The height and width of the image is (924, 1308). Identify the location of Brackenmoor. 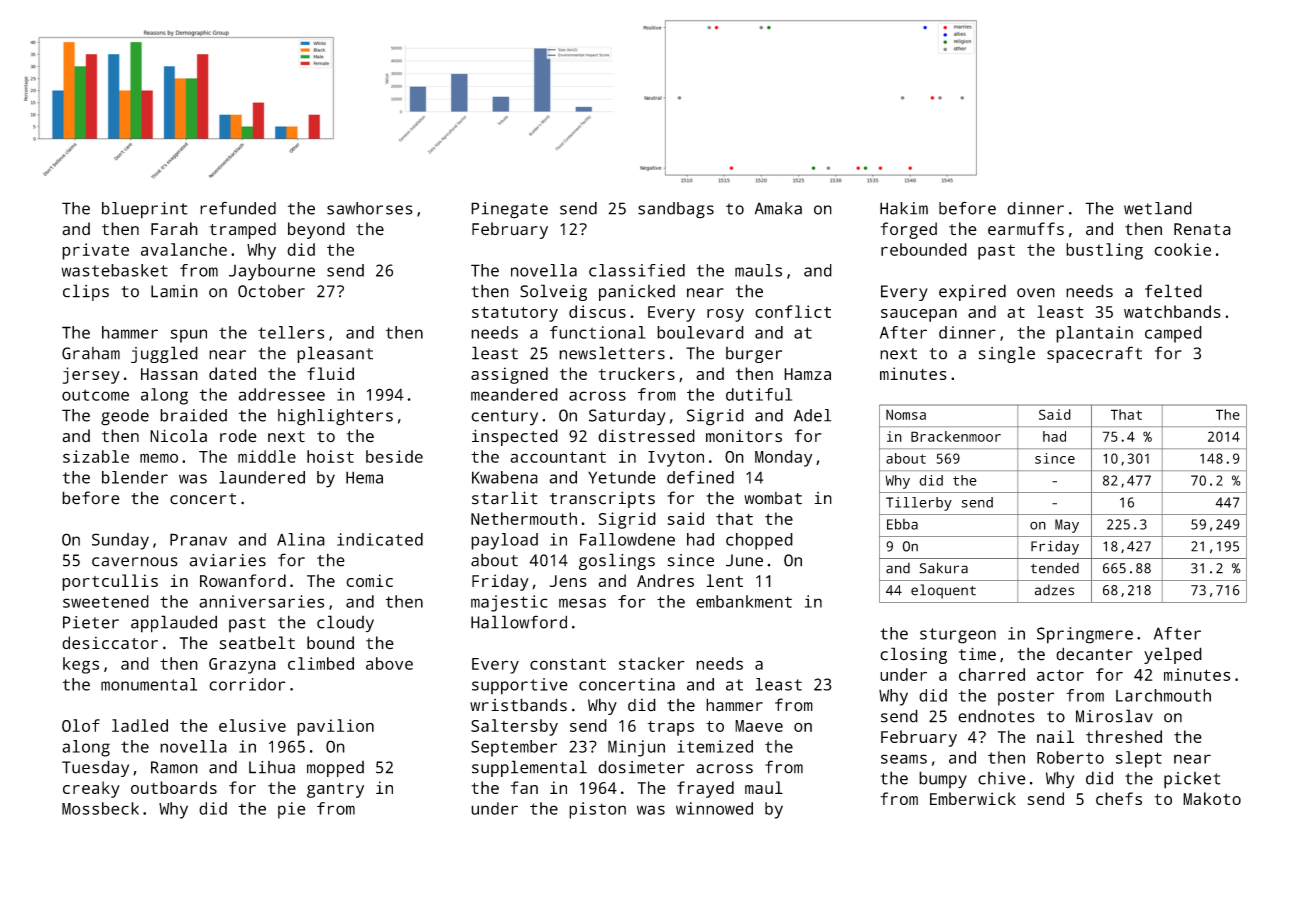
(956, 436).
